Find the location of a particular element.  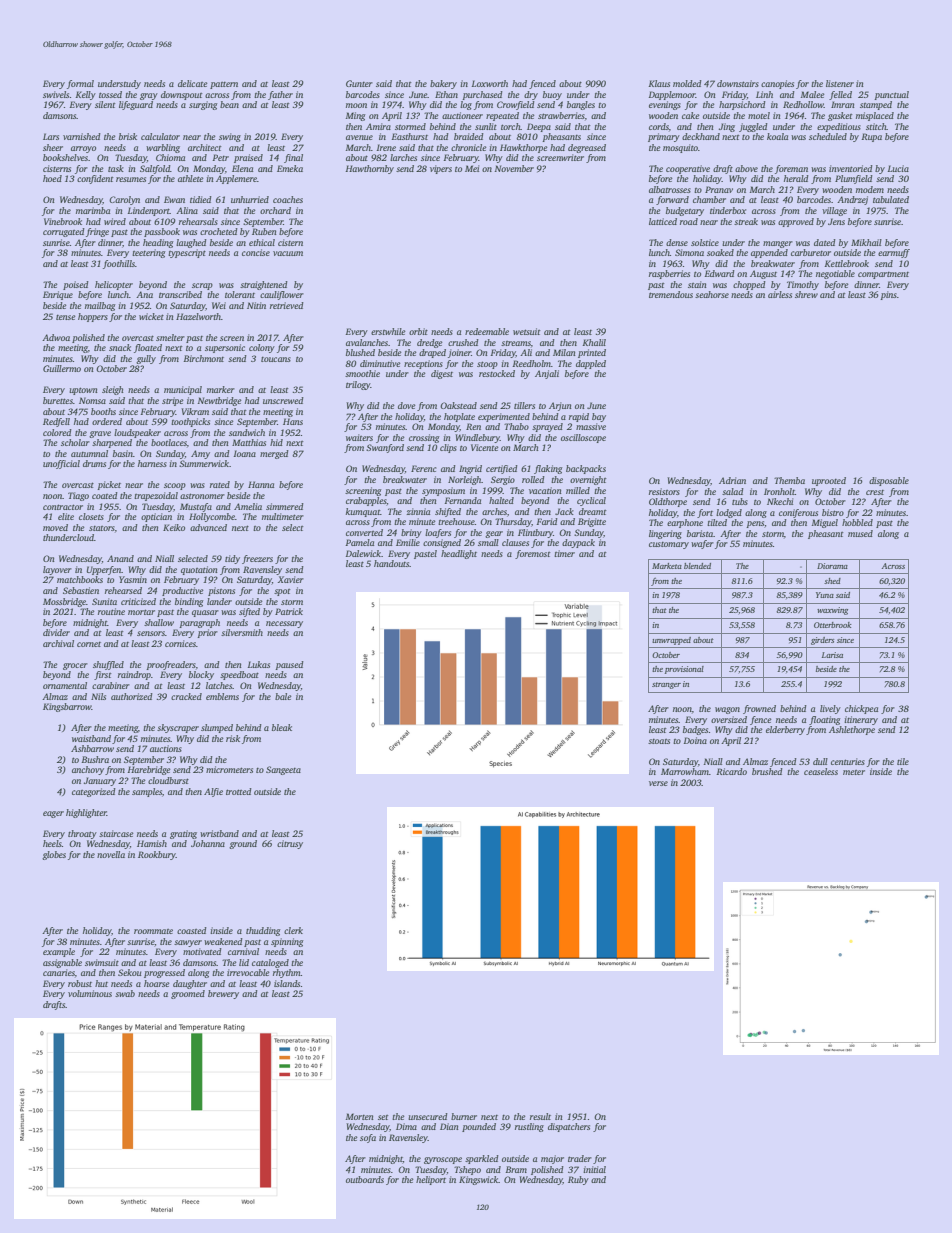

ground is located at coordinates (243, 844).
